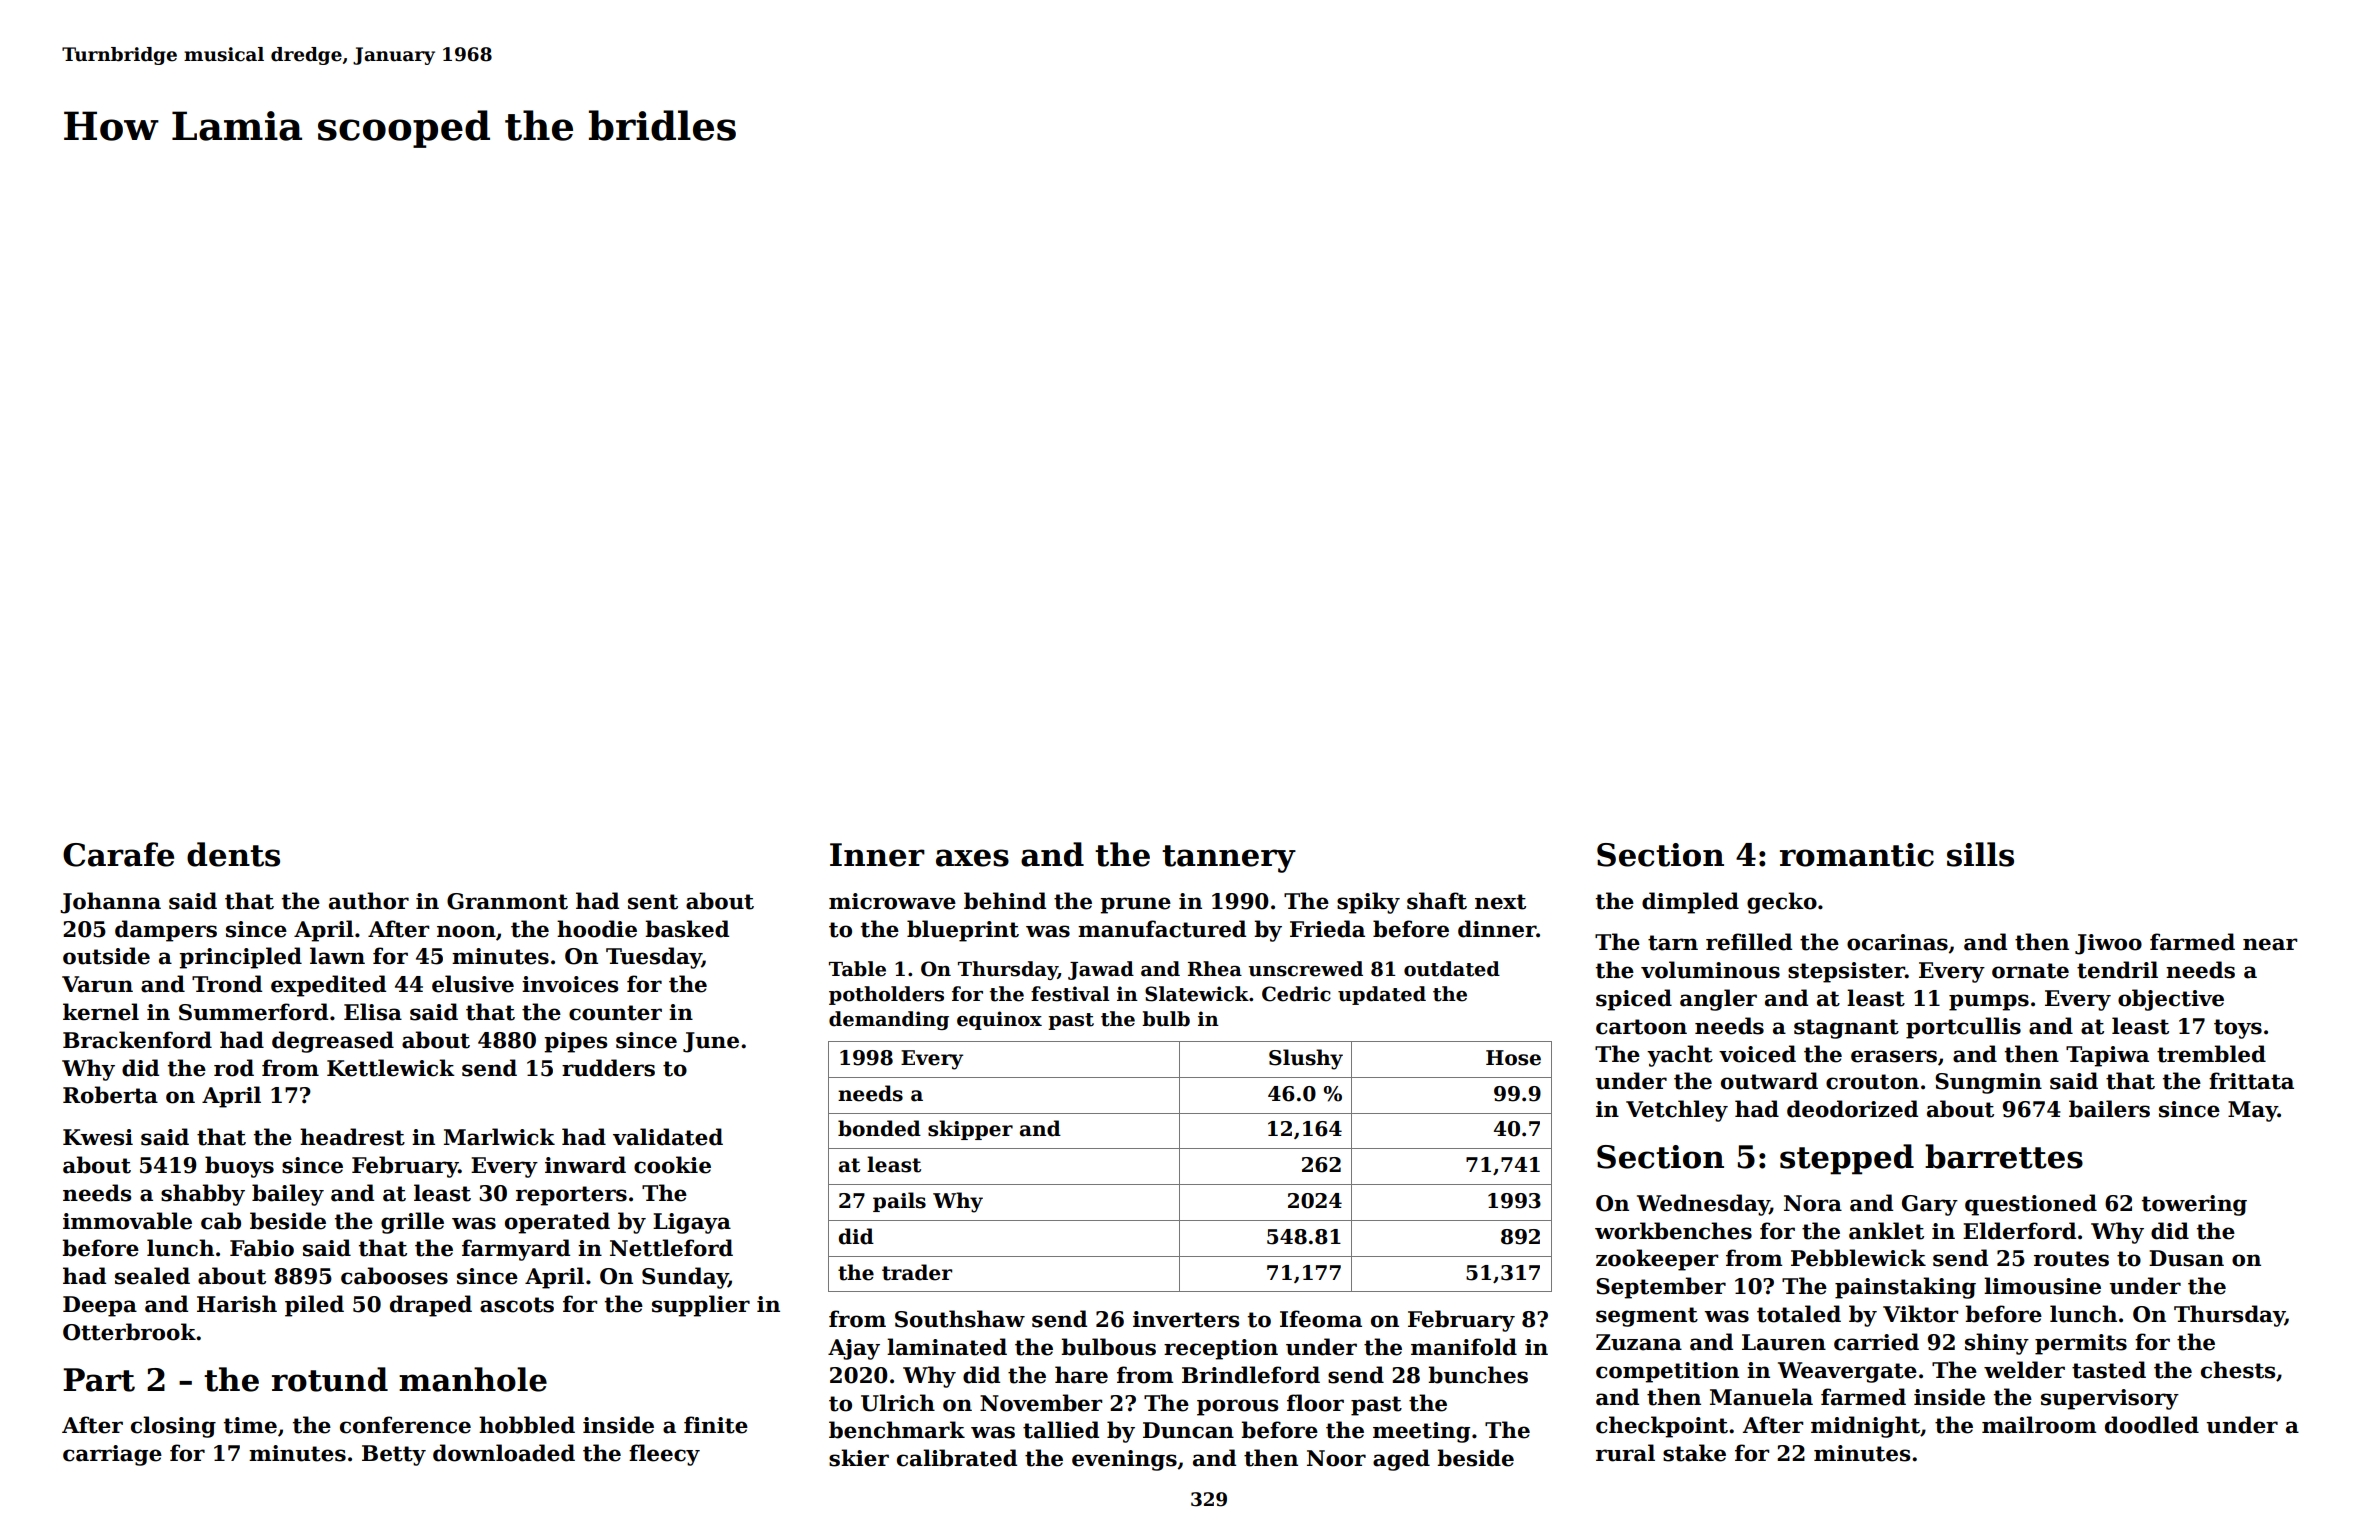  What do you see at coordinates (1662, 1427) in the screenshot?
I see `checkpoint` at bounding box center [1662, 1427].
